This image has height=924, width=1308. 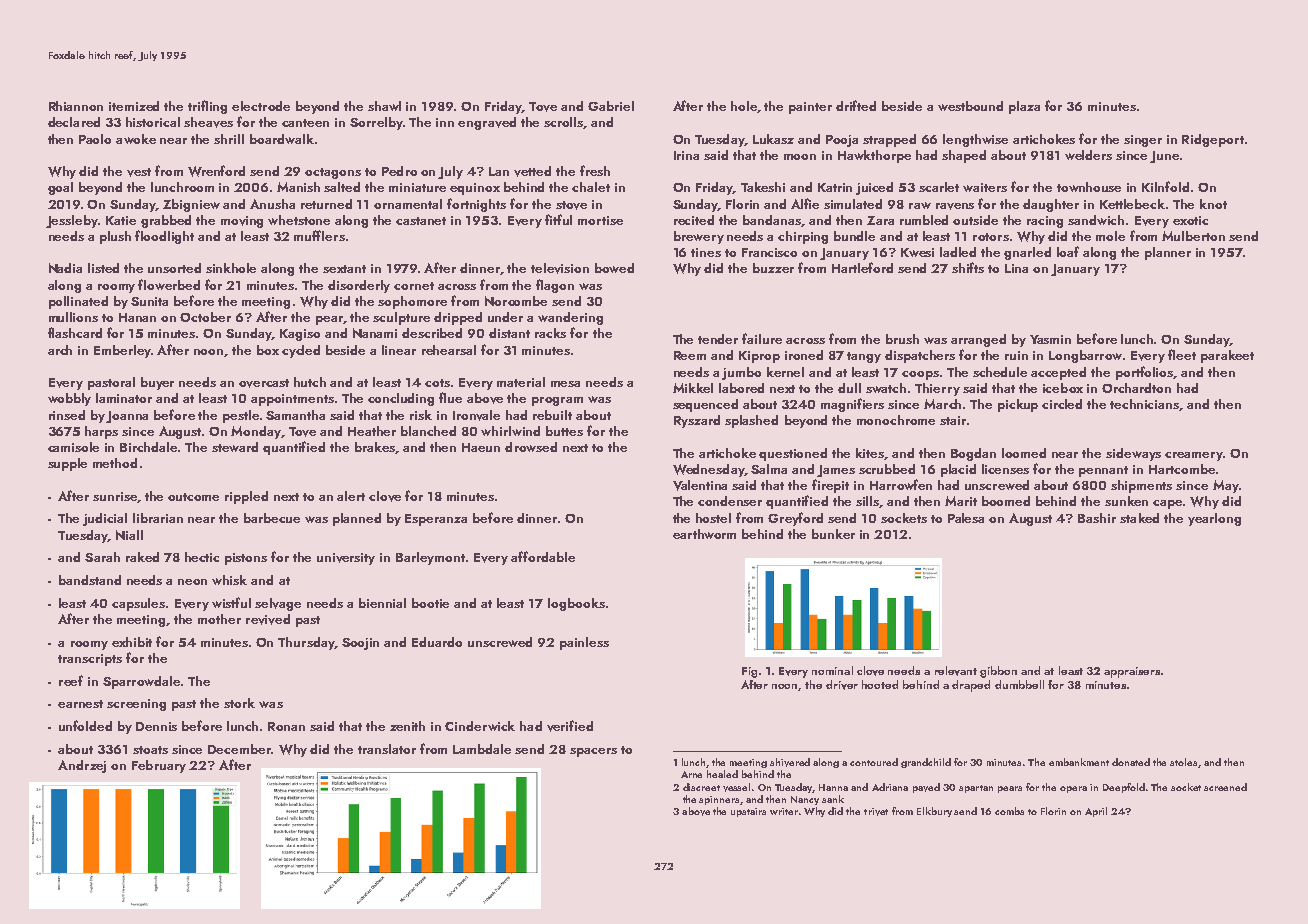 What do you see at coordinates (387, 749) in the image?
I see `translator` at bounding box center [387, 749].
